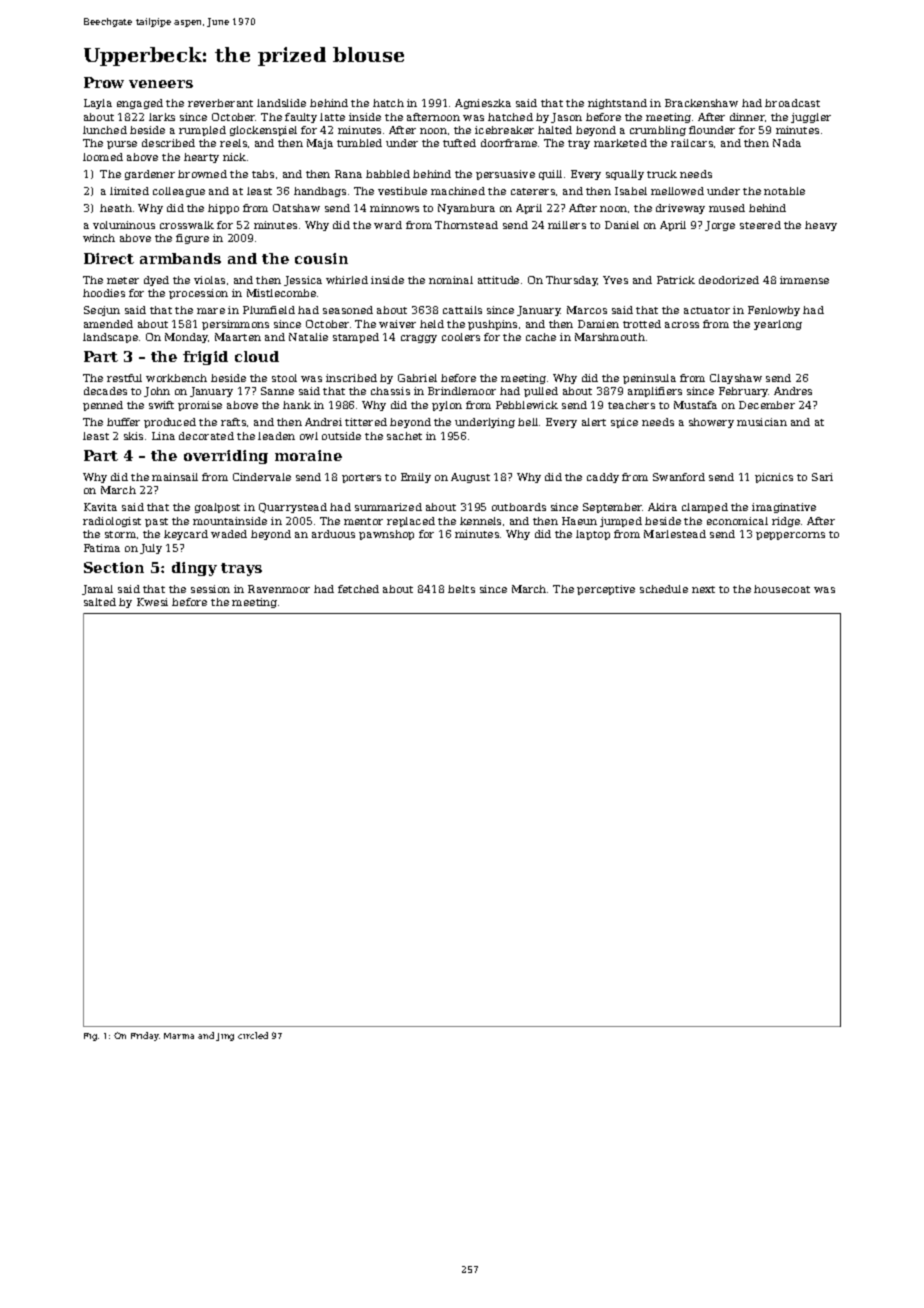  What do you see at coordinates (253, 1035) in the screenshot?
I see `circled` at bounding box center [253, 1035].
